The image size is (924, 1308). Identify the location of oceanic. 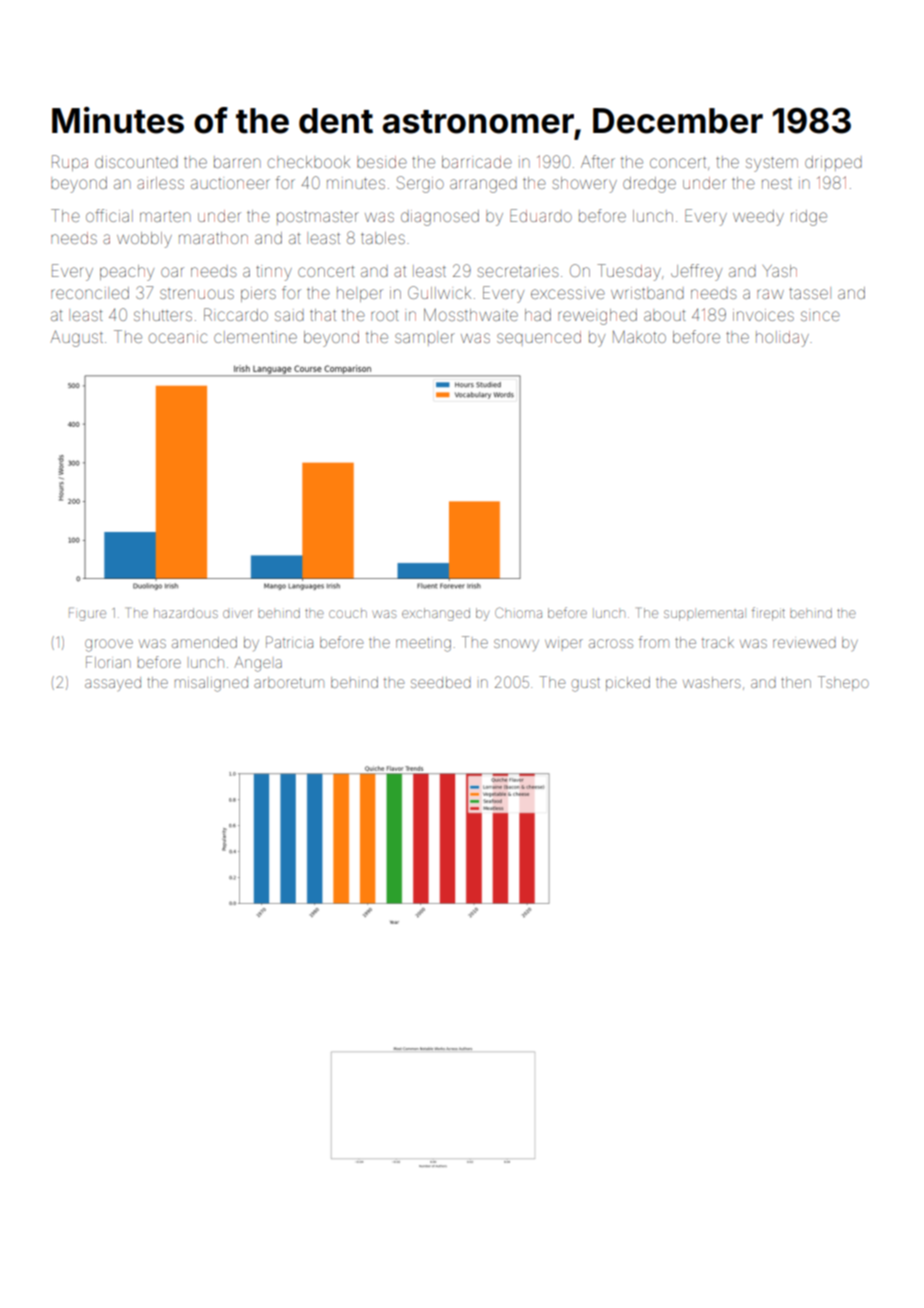
(178, 337).
